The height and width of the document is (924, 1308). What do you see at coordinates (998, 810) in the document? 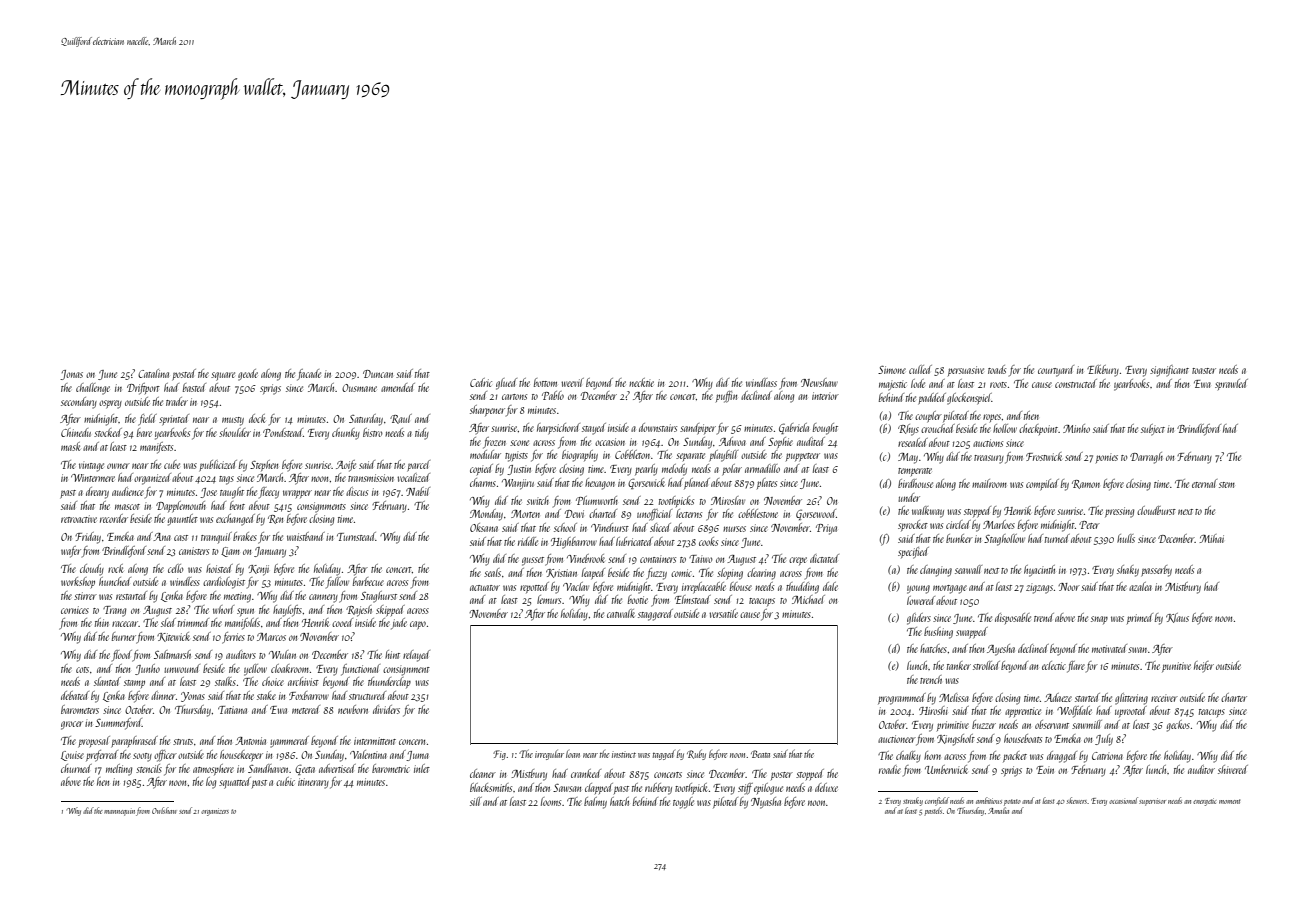
I see `Amalia` at bounding box center [998, 810].
